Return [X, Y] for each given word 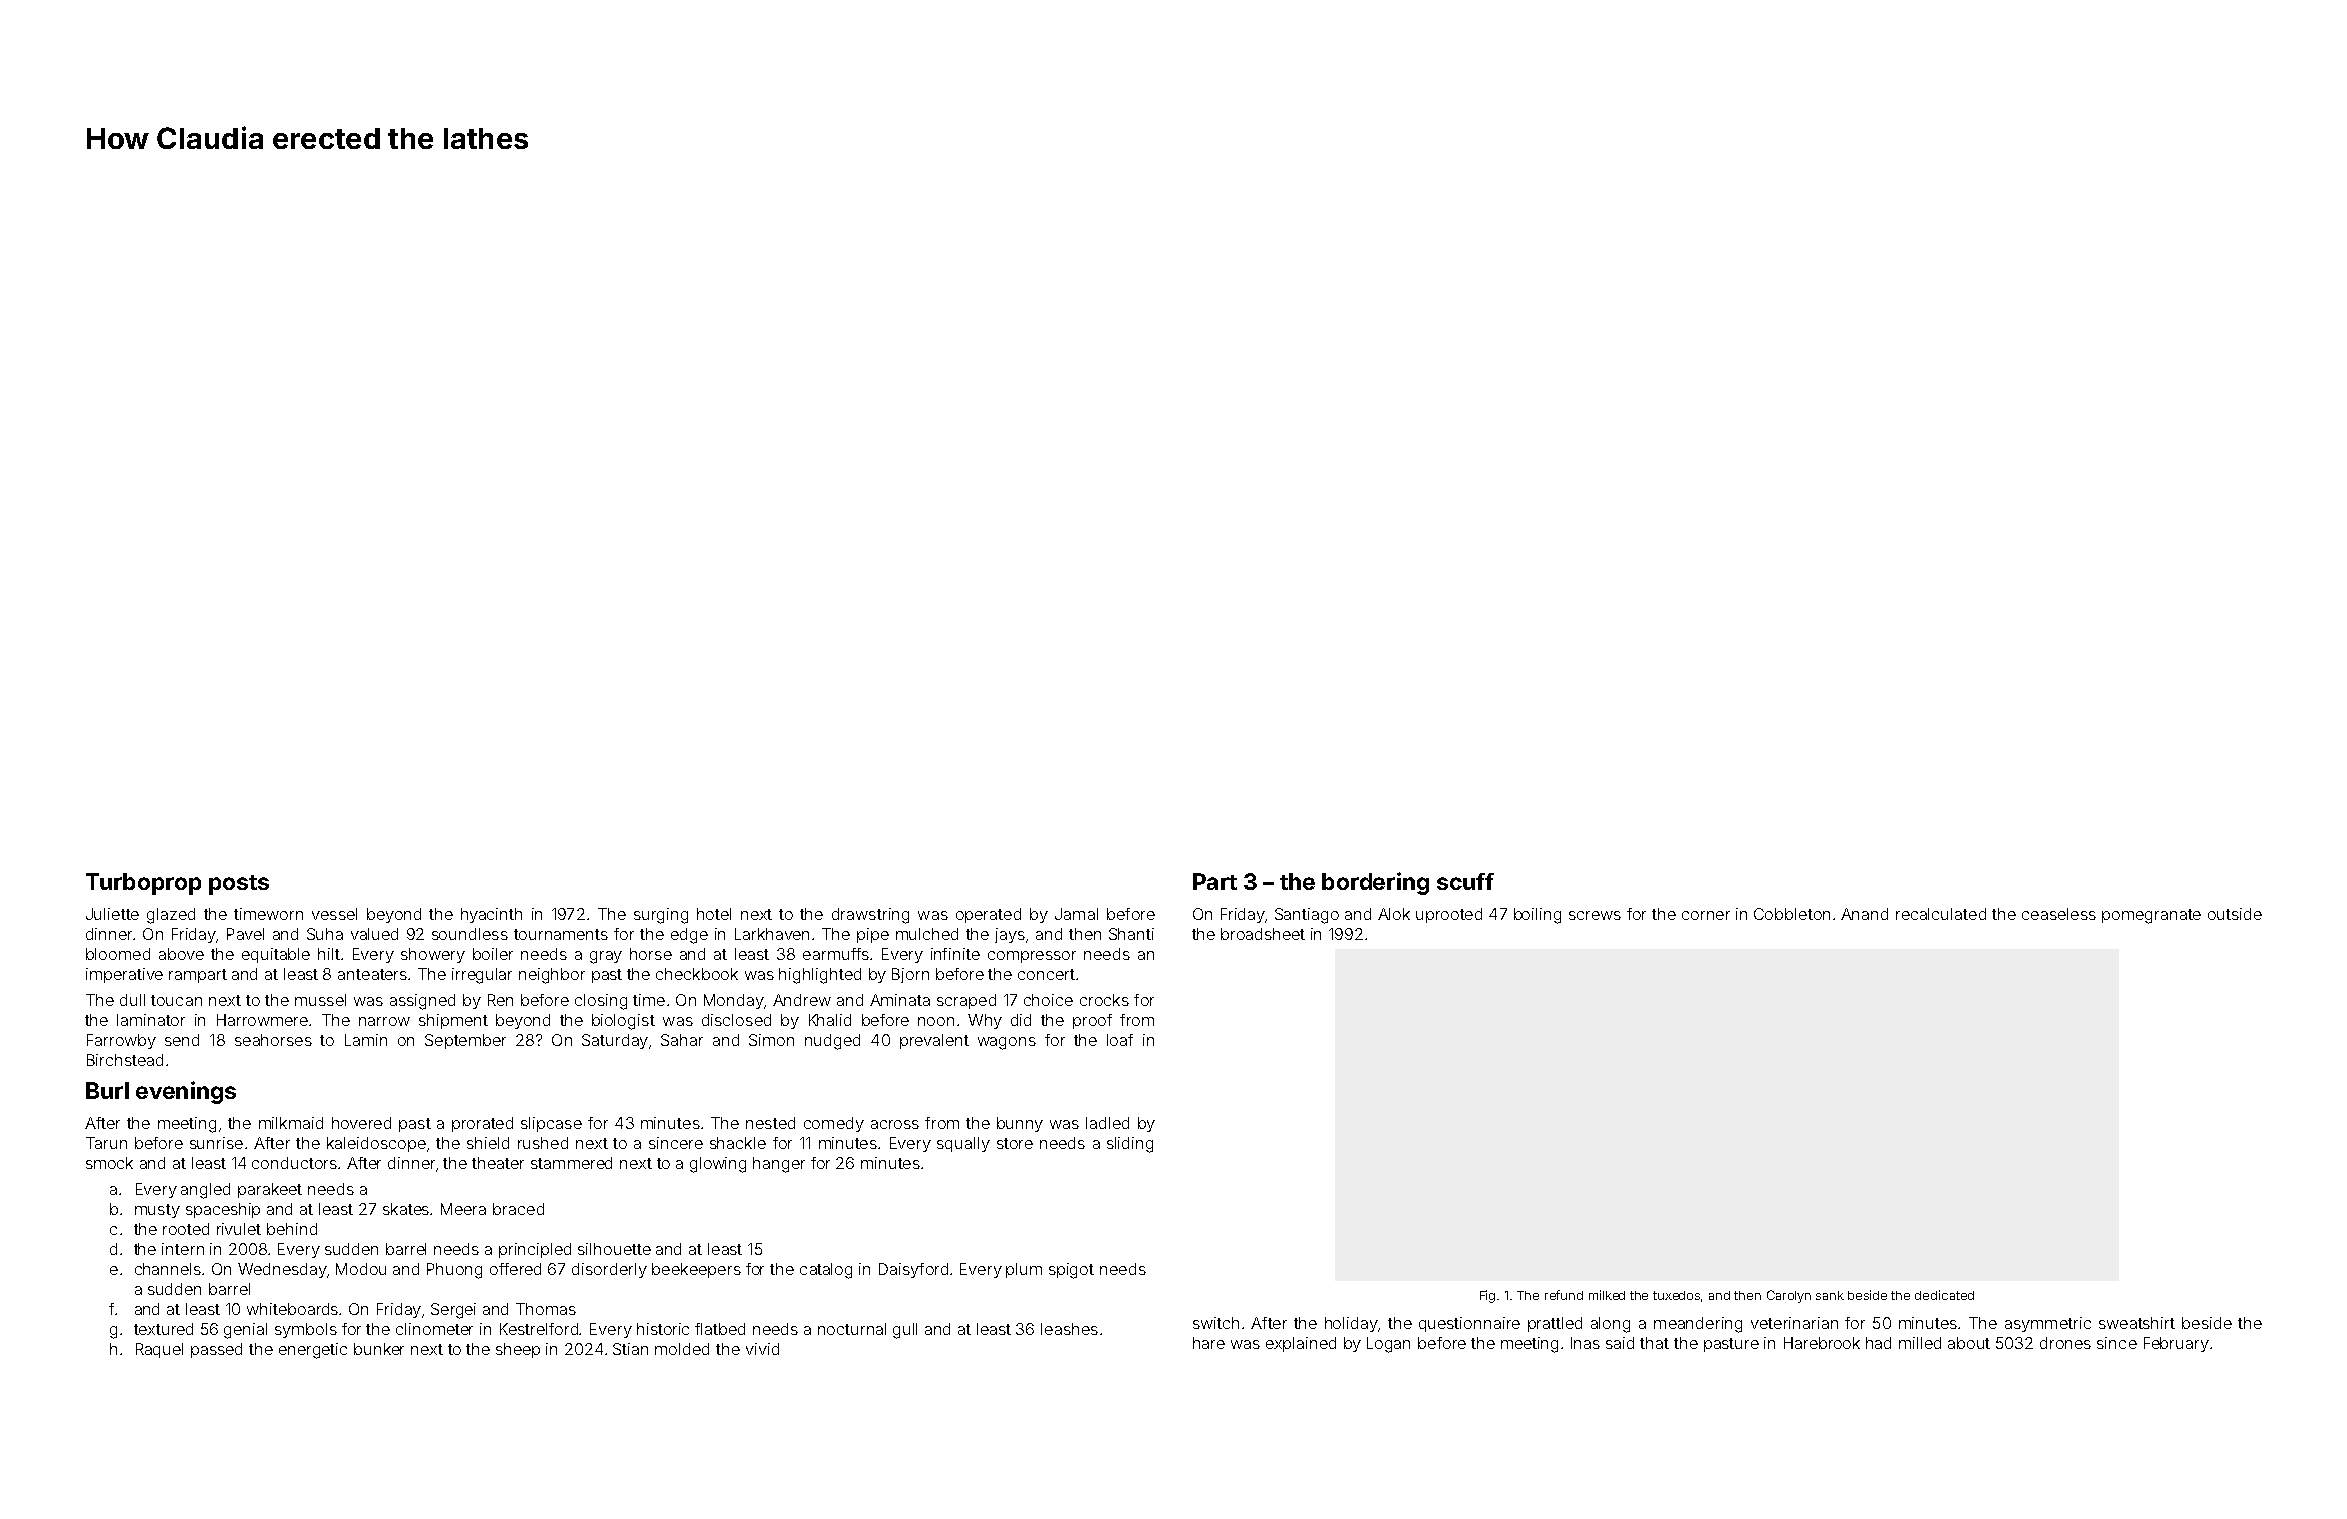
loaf [1120, 1040]
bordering [1375, 883]
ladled [1107, 1123]
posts [239, 885]
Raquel [159, 1350]
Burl [107, 1090]
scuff [1465, 881]
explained [1301, 1344]
